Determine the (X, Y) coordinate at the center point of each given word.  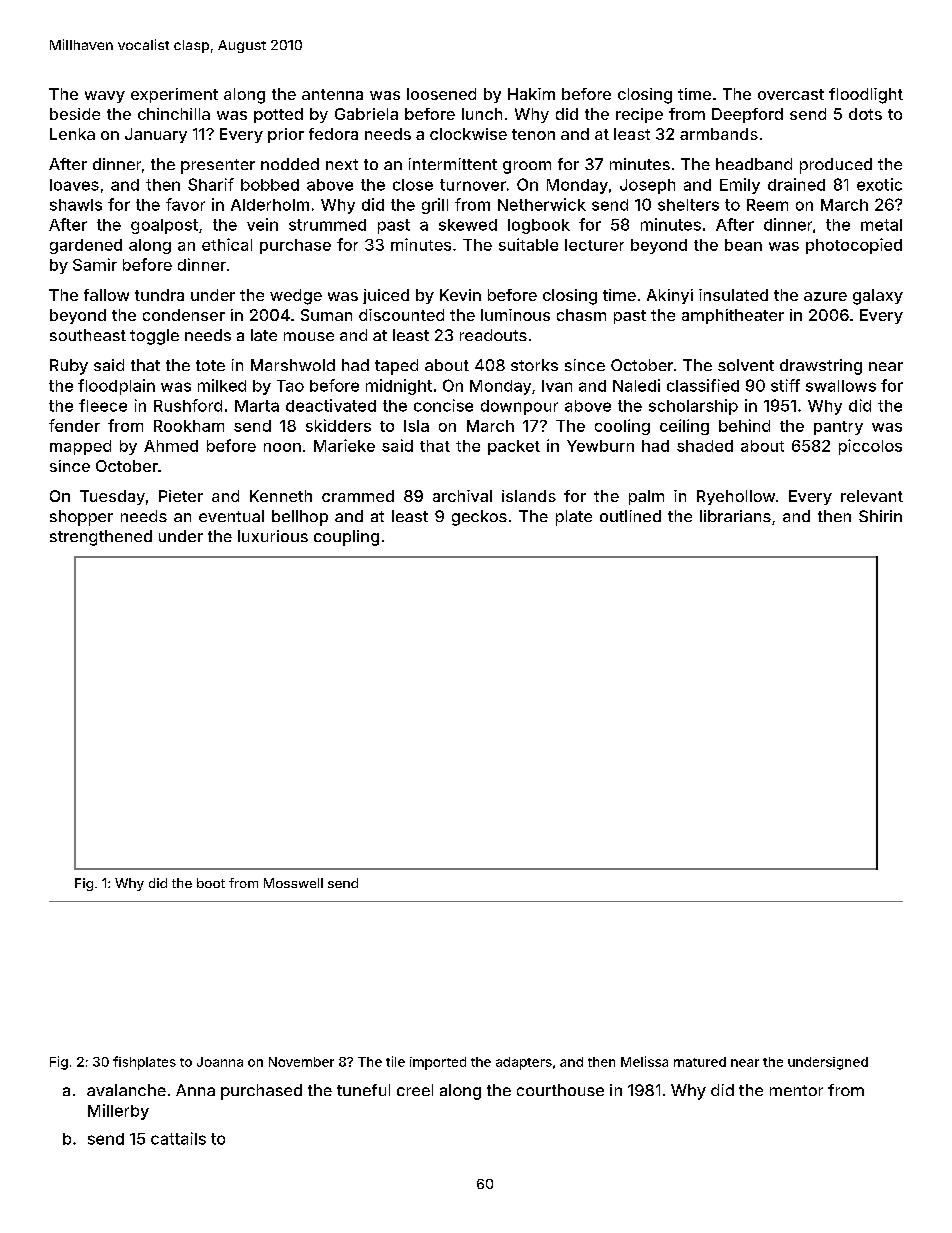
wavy (105, 97)
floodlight (866, 96)
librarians (735, 516)
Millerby (118, 1112)
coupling (346, 538)
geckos (479, 518)
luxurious (273, 536)
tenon (533, 134)
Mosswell (293, 883)
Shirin (880, 516)
